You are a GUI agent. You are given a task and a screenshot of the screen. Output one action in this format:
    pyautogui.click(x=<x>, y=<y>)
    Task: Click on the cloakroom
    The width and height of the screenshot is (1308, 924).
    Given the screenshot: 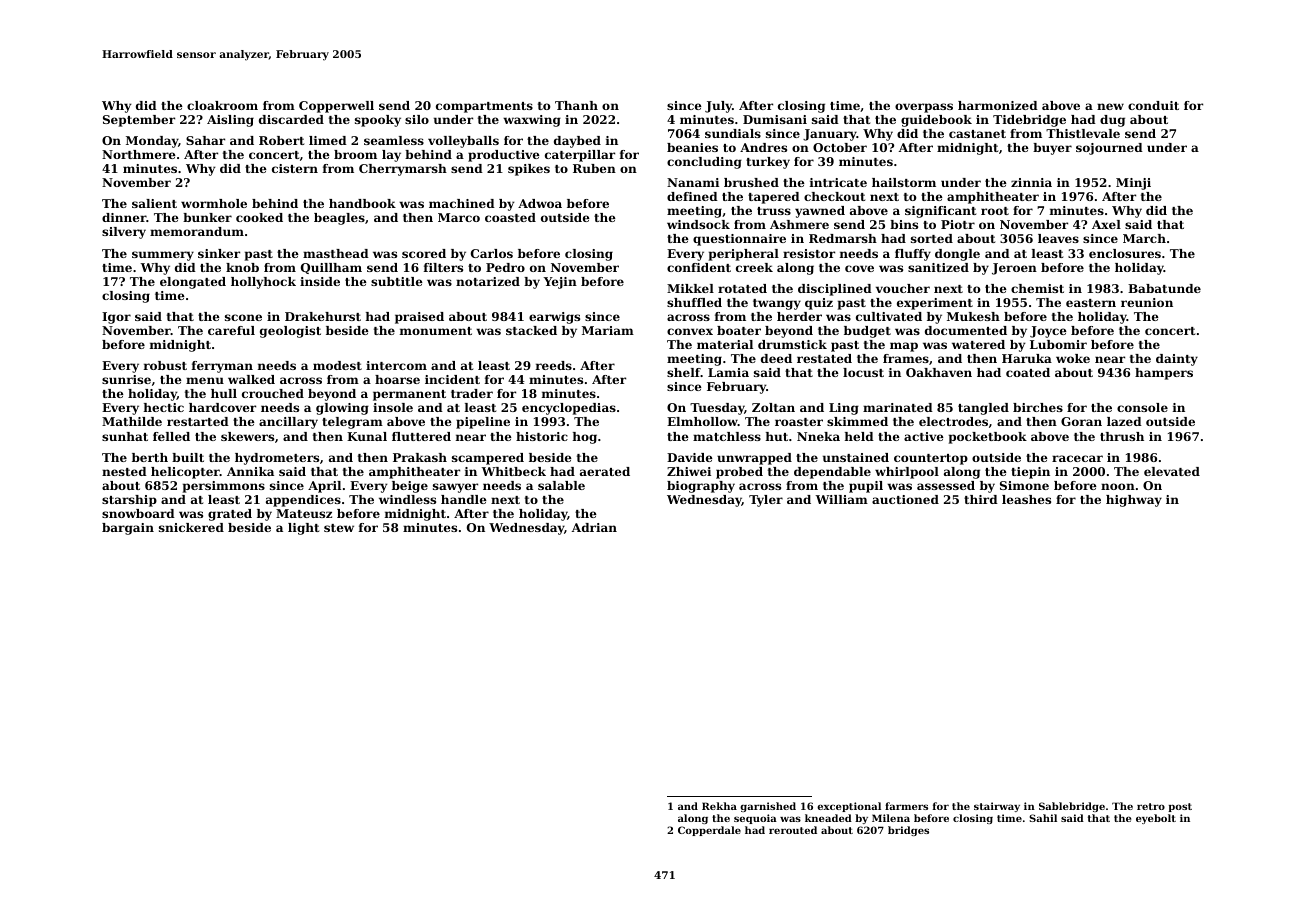 What is the action you would take?
    pyautogui.click(x=222, y=105)
